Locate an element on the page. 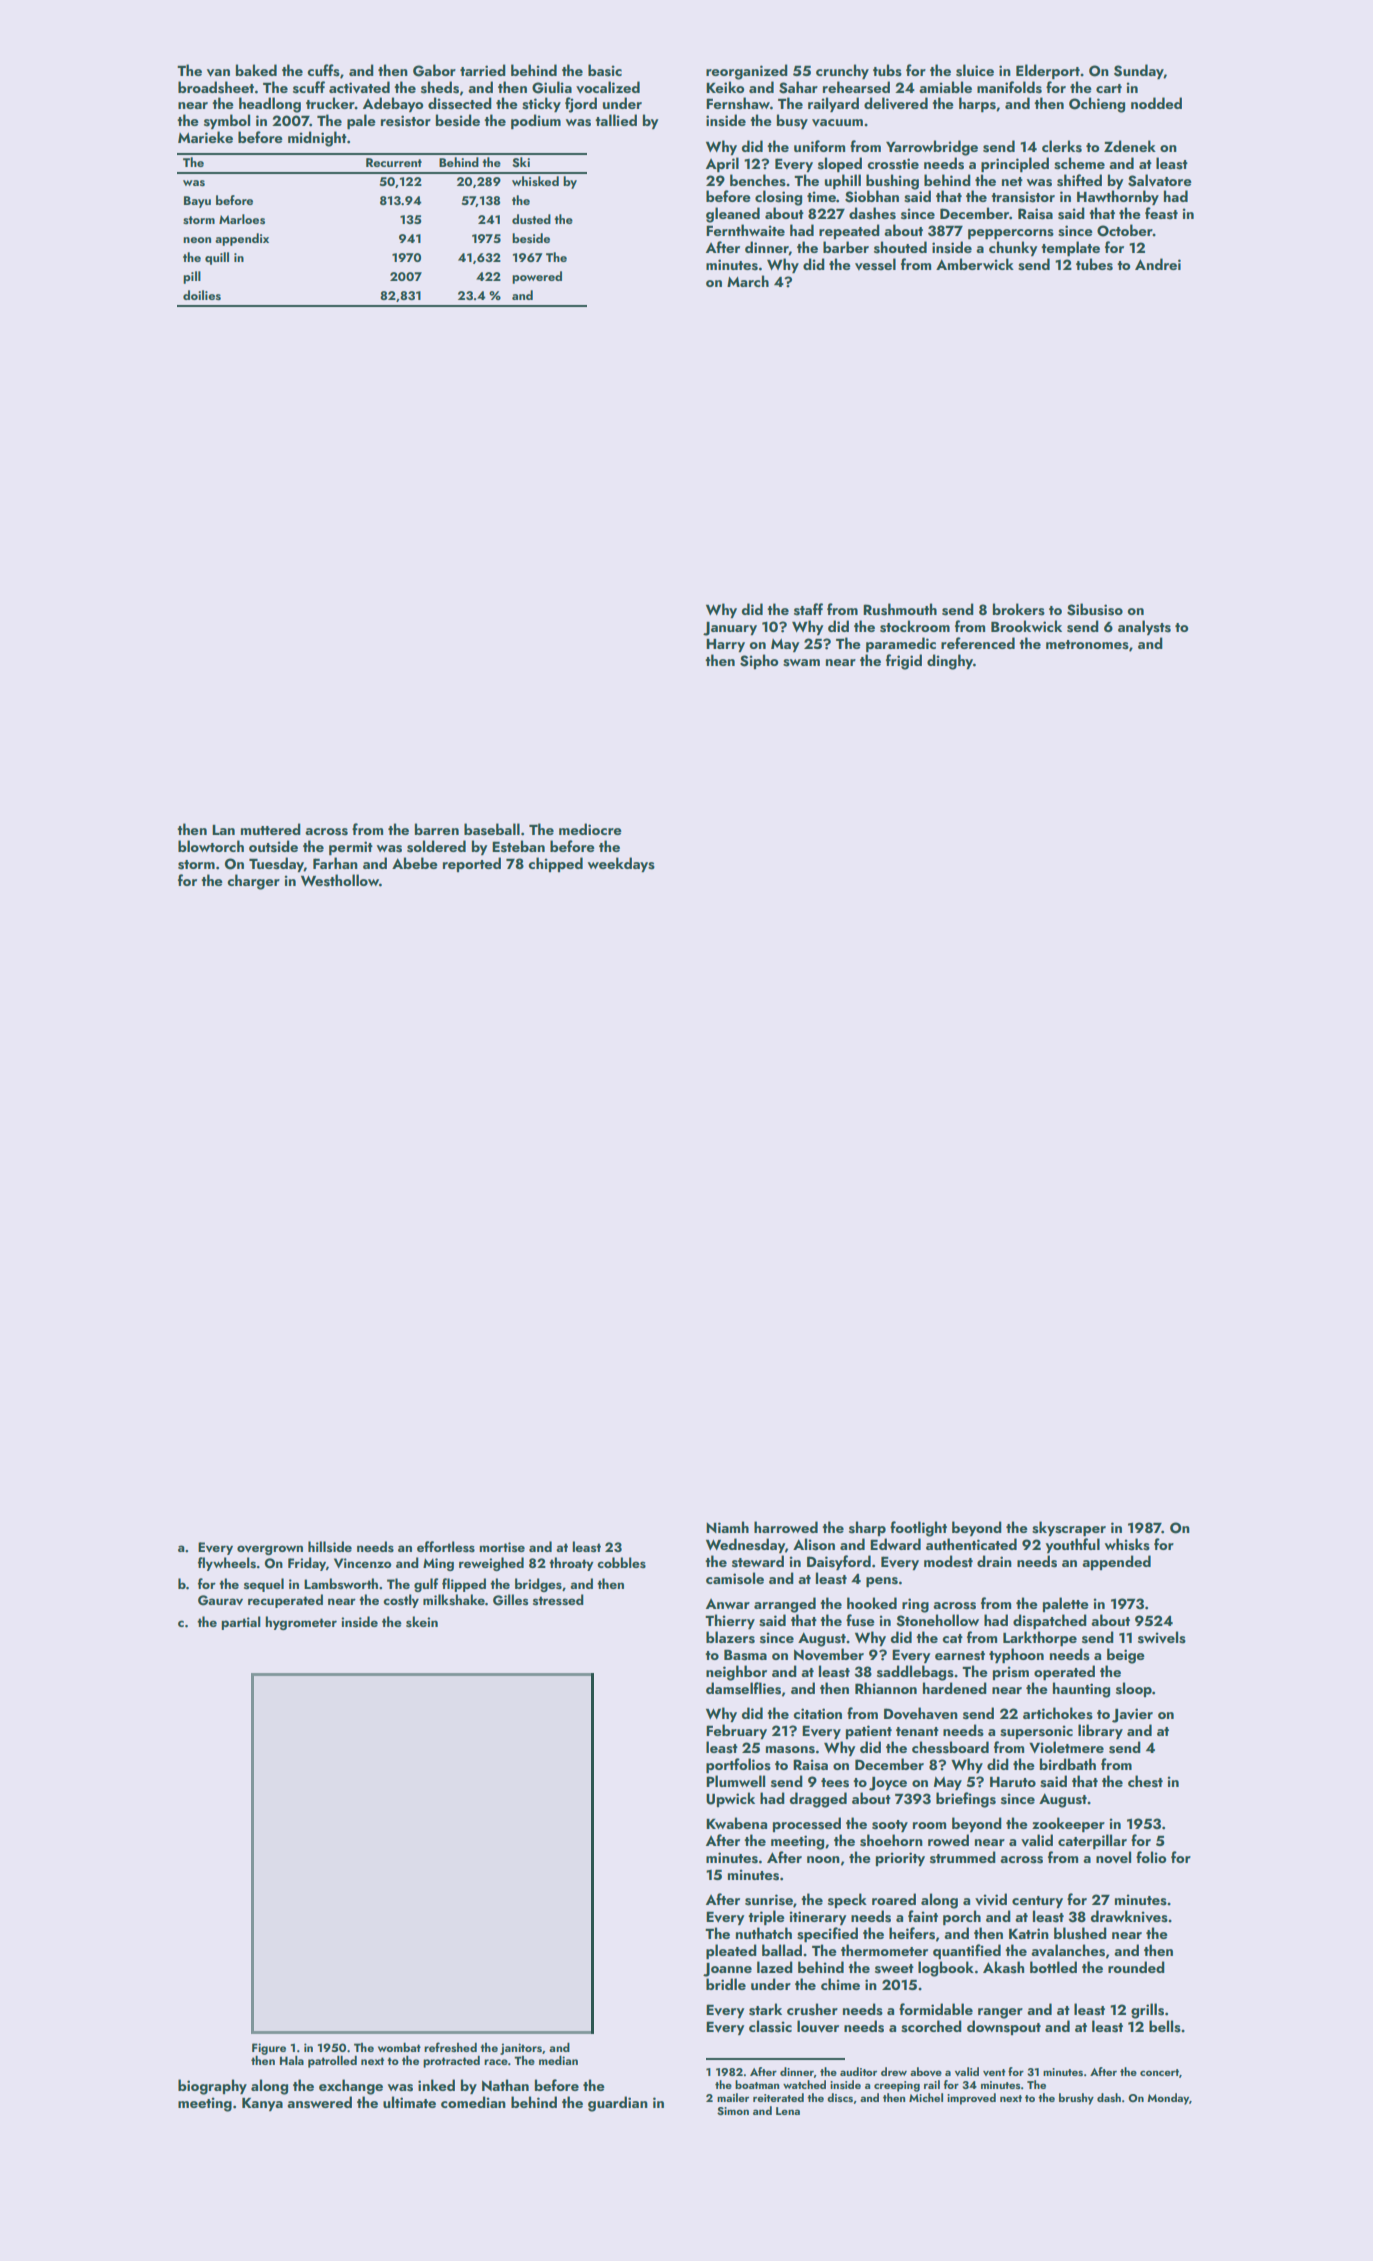 This document has width=1373, height=2261. metronomes is located at coordinates (1087, 645).
